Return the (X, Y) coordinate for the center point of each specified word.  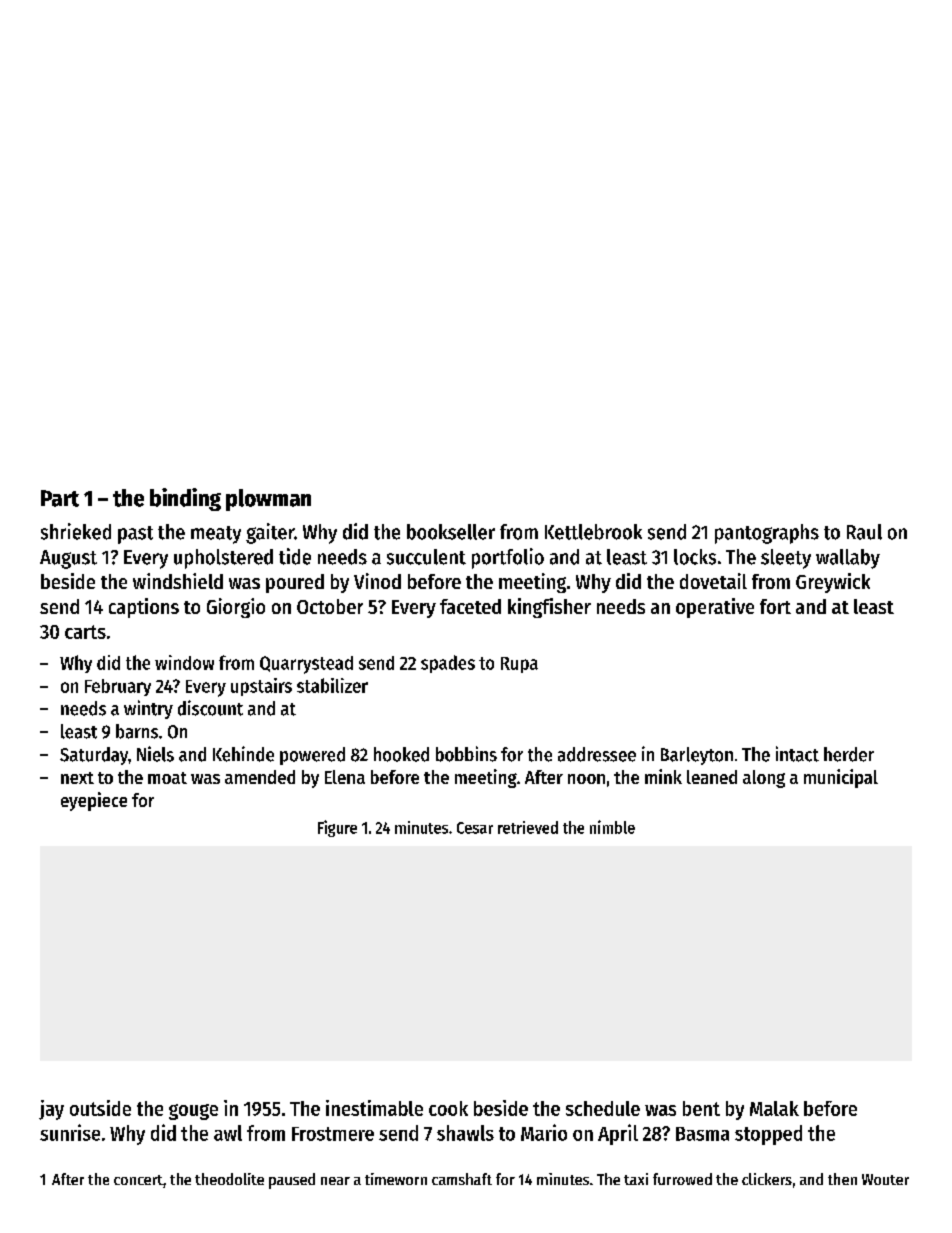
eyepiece (94, 801)
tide (295, 556)
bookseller (451, 532)
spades (448, 664)
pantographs (767, 534)
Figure (337, 828)
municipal (841, 778)
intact (797, 754)
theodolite (229, 1179)
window (184, 662)
